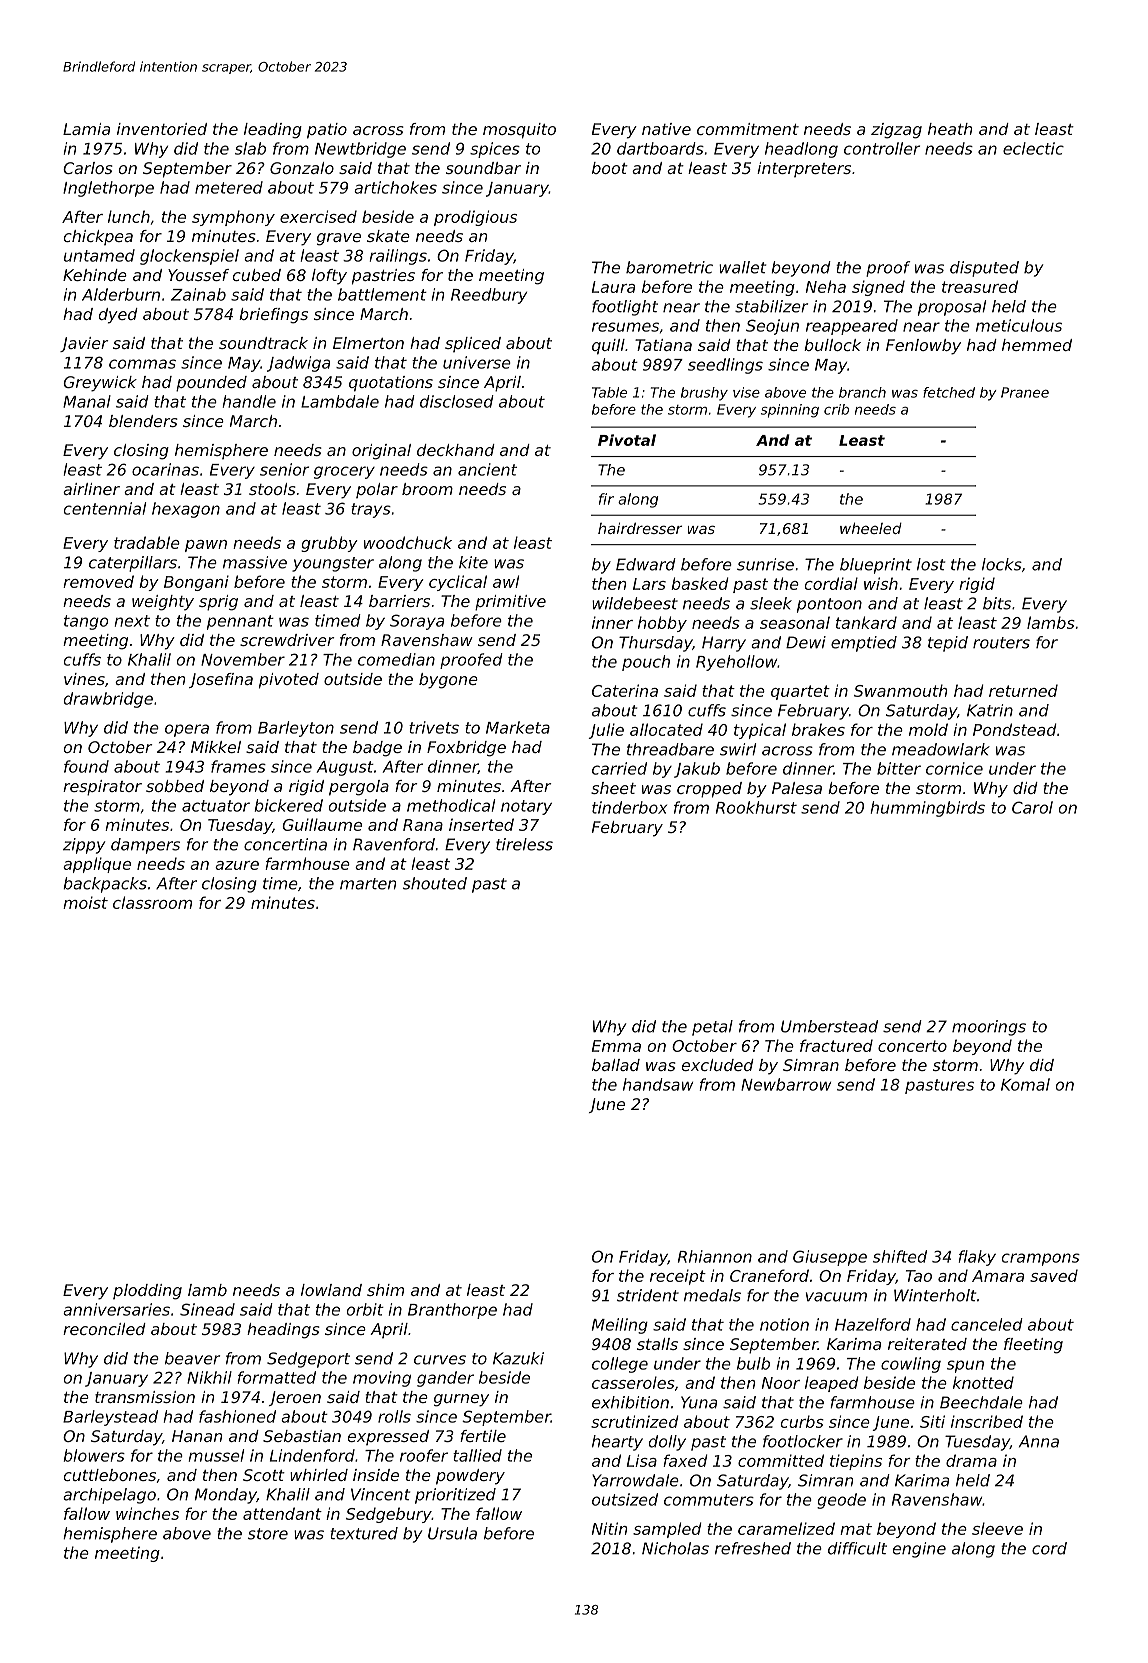 The height and width of the image is (1663, 1148). Describe the element at coordinates (360, 150) in the image. I see `Newtbridge` at that location.
